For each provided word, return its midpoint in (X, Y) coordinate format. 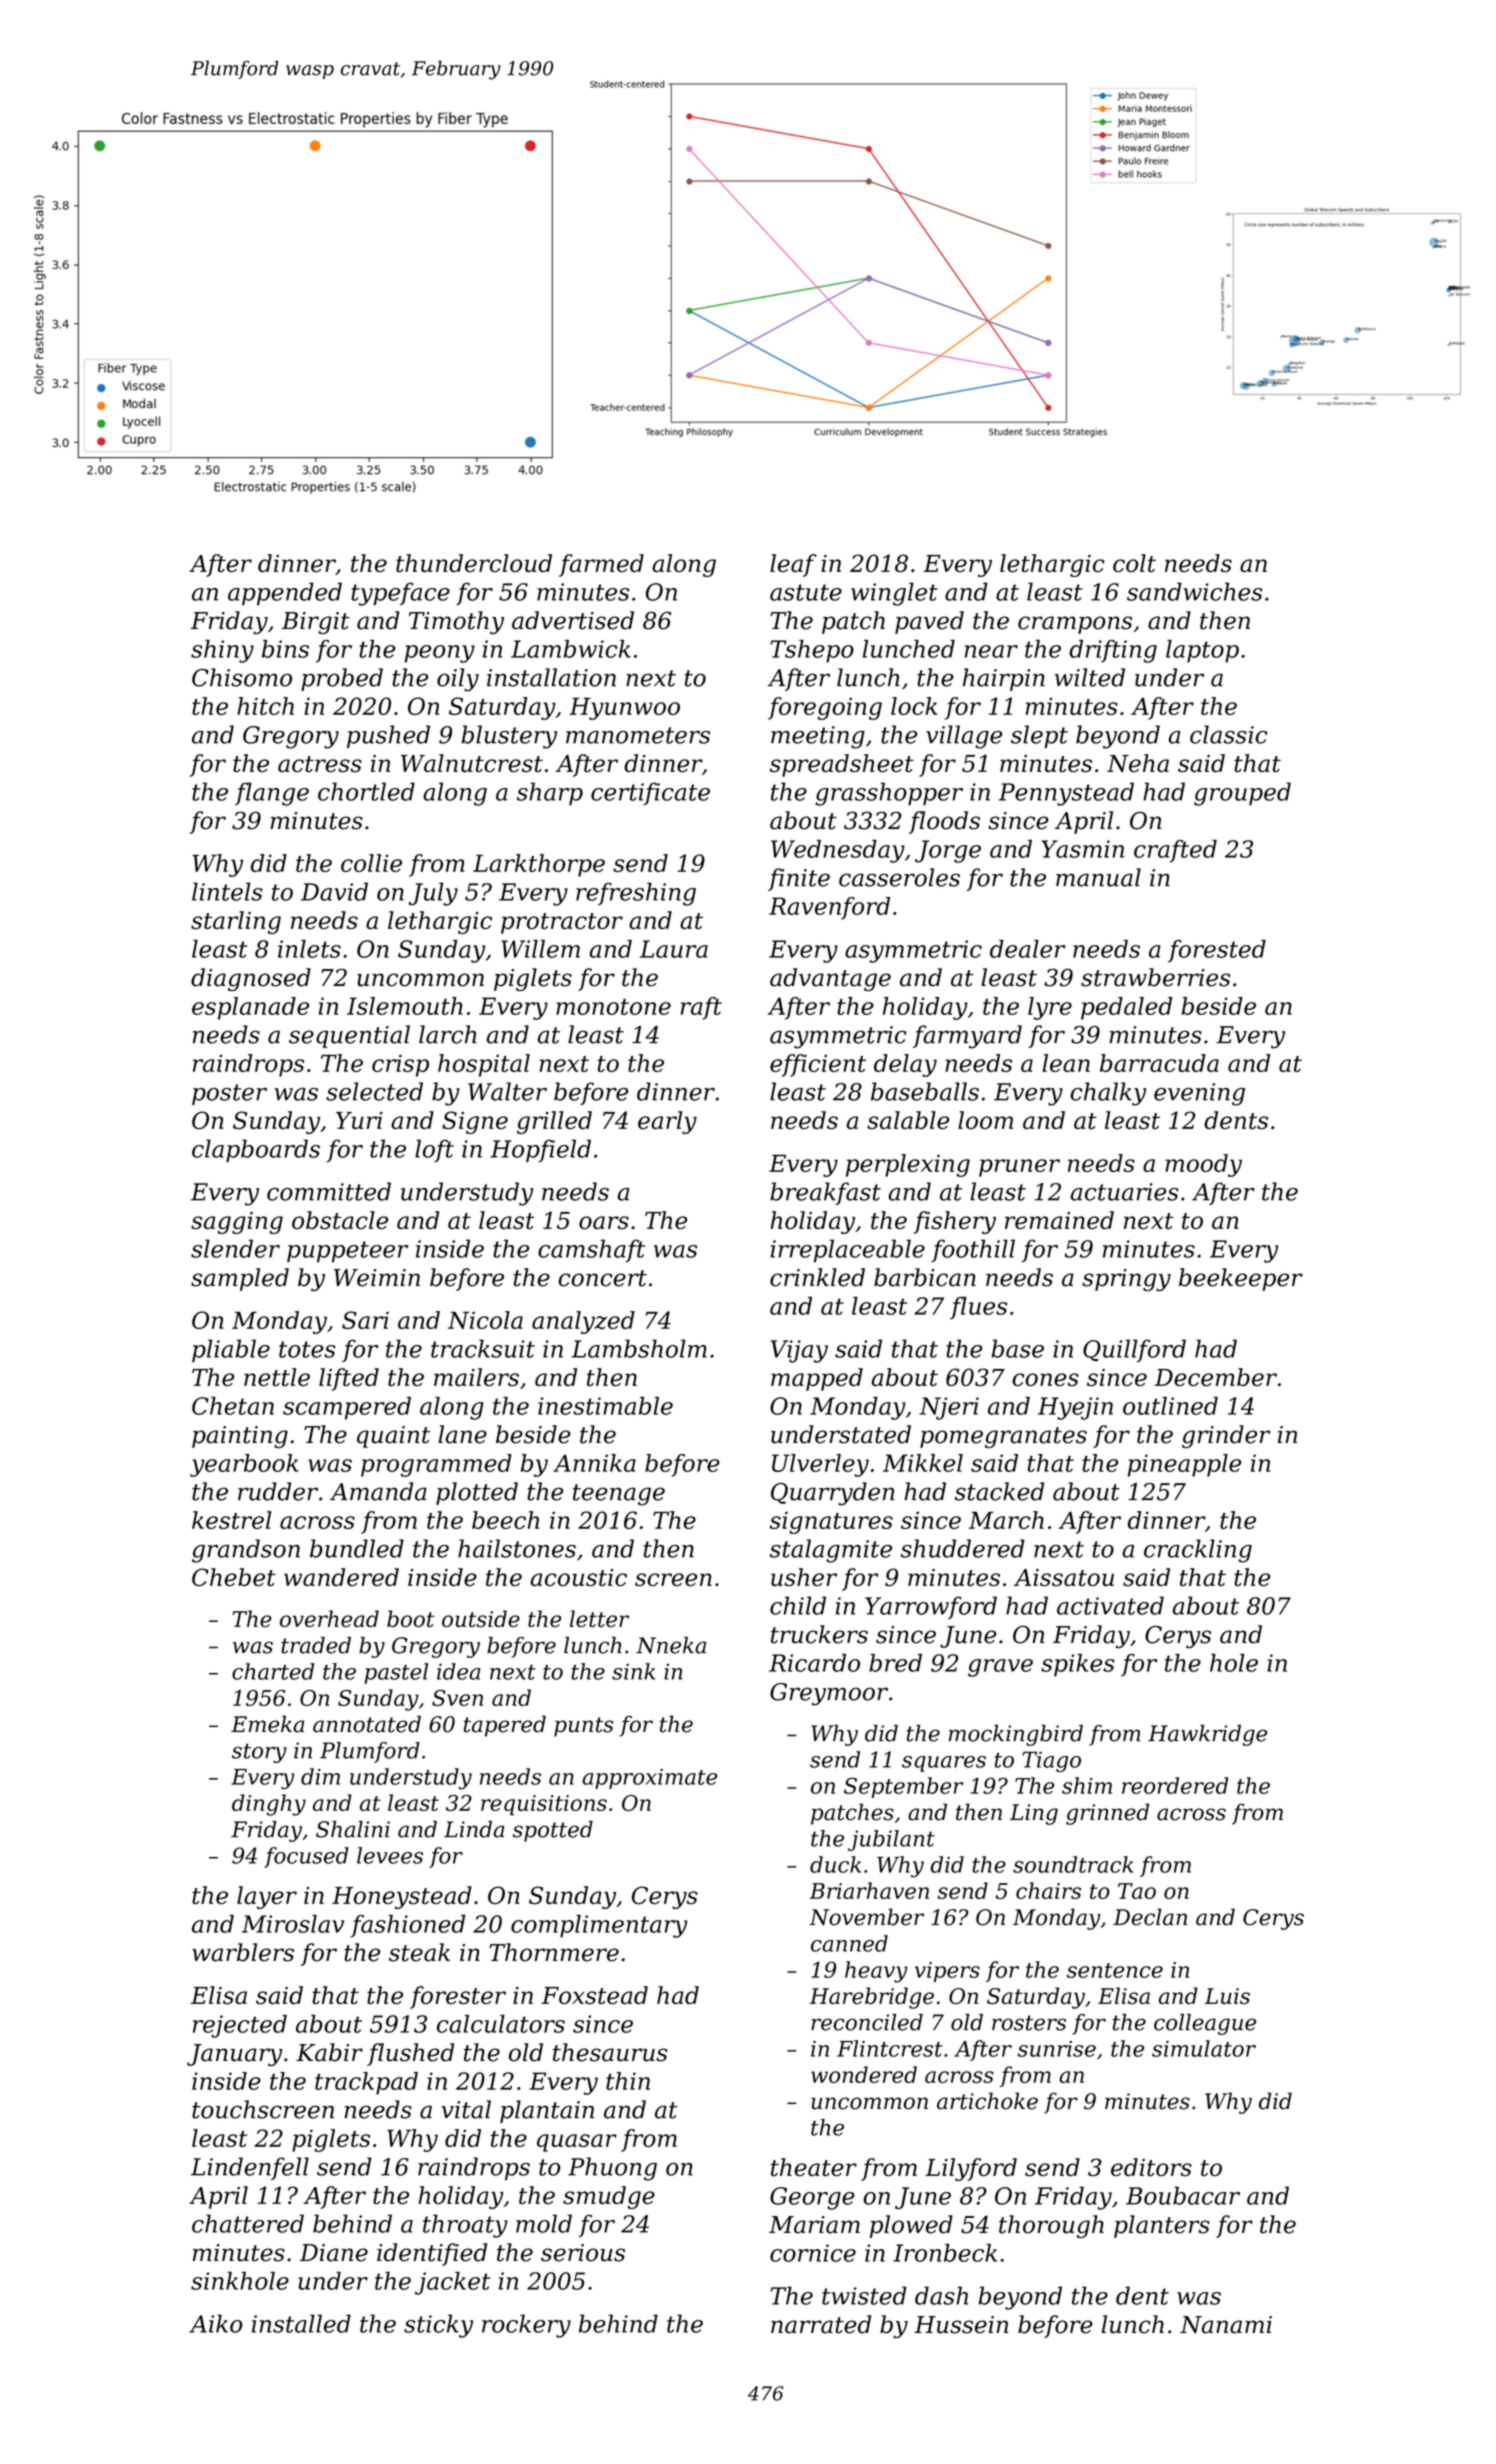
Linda (474, 1829)
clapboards (256, 1151)
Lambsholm (639, 1348)
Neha (1138, 763)
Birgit (316, 623)
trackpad (366, 2083)
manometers (638, 735)
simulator (1204, 2048)
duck (835, 1864)
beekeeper (1241, 1279)
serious (583, 2253)
